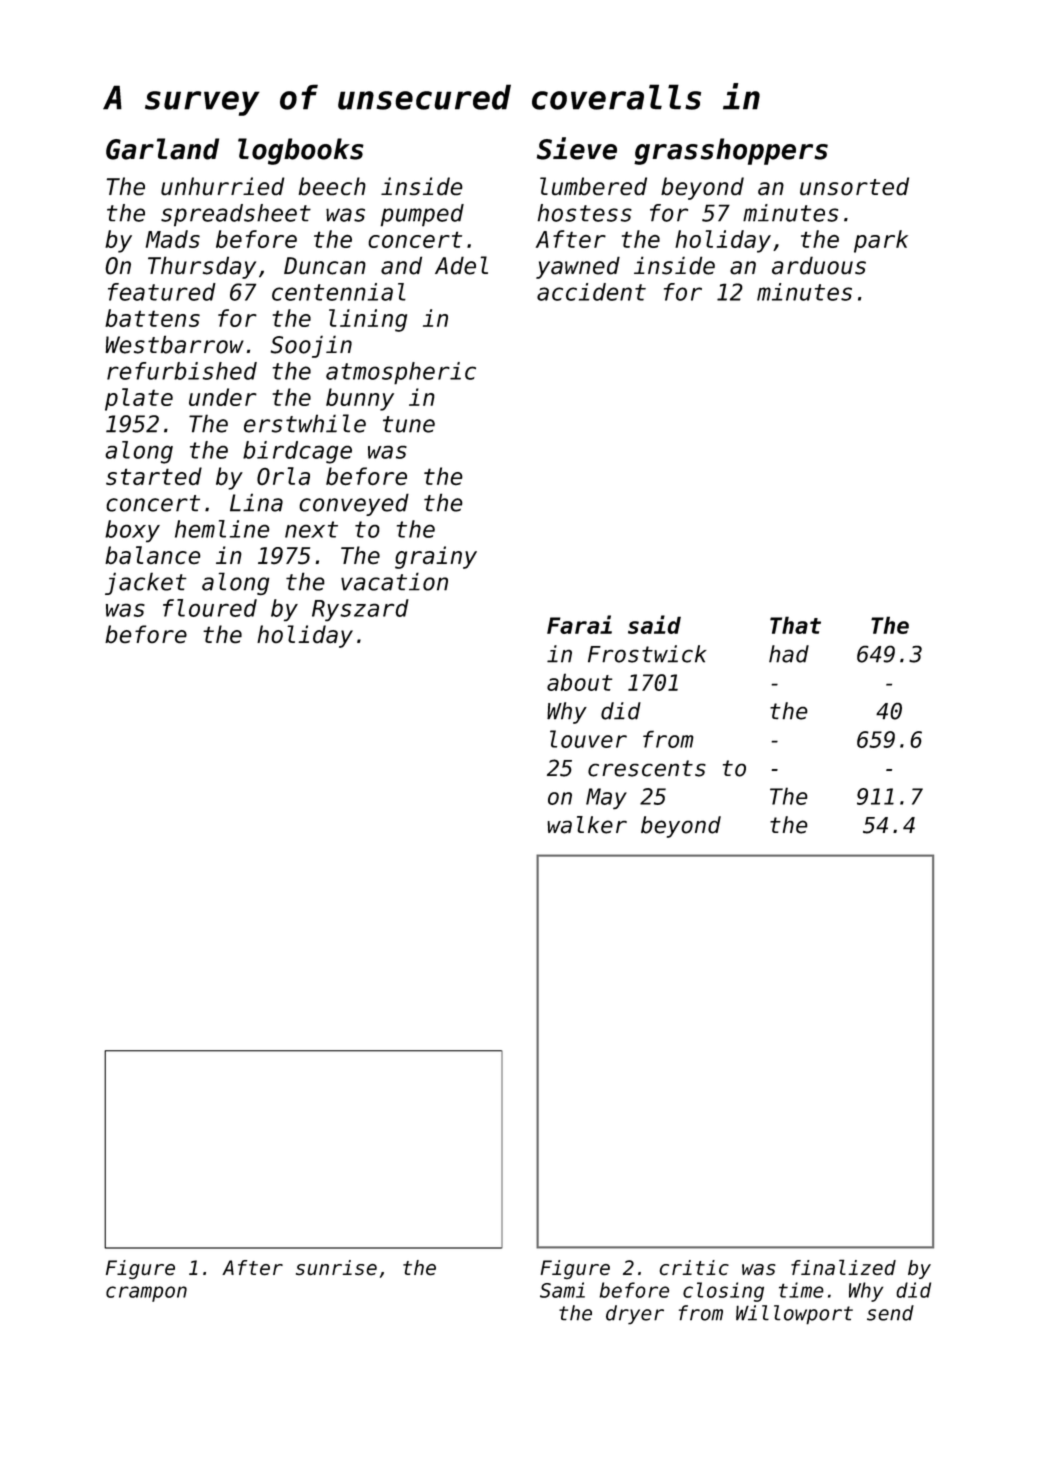 The width and height of the image is (1039, 1476). I want to click on dryer, so click(635, 1314).
